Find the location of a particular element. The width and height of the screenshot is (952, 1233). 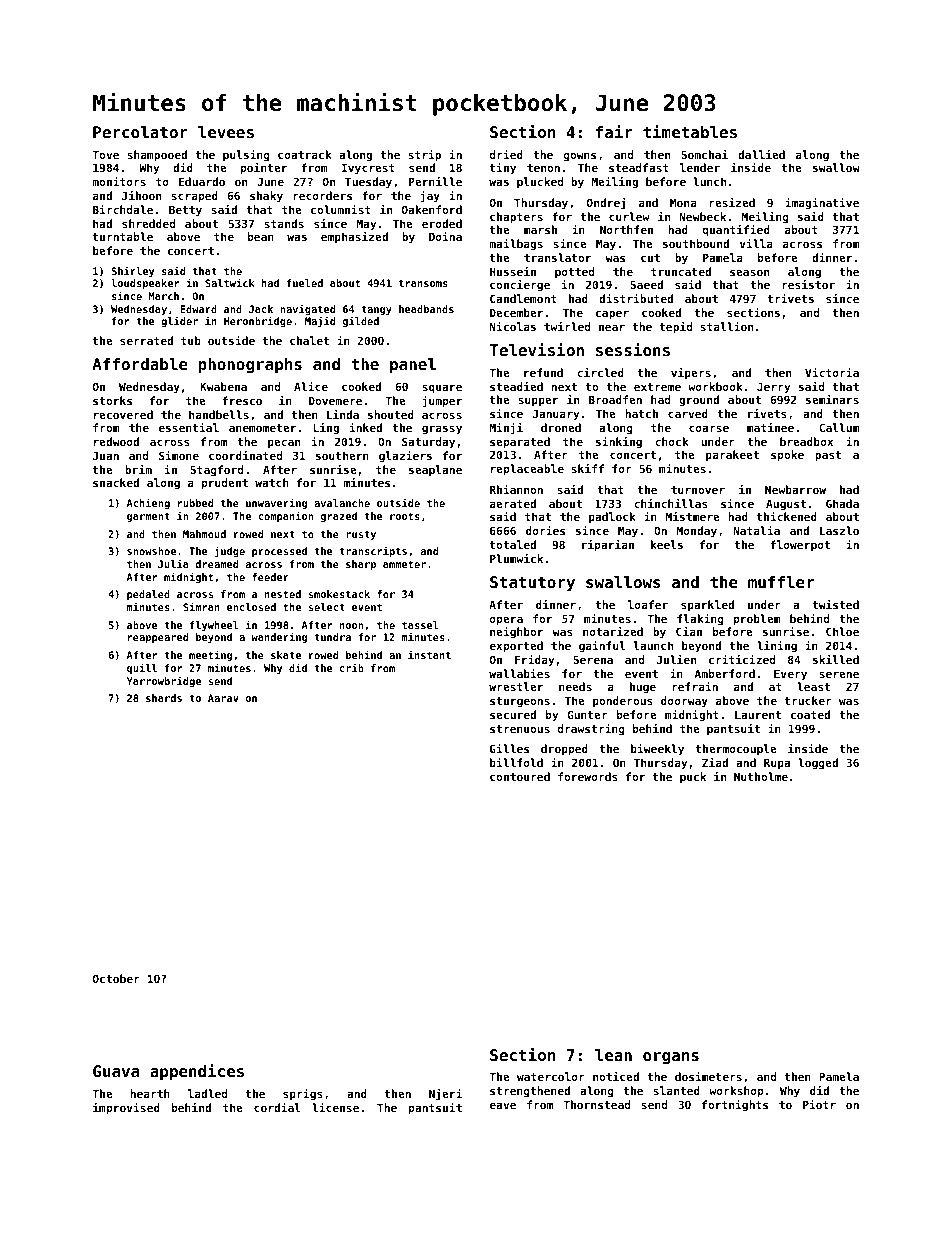

forewords is located at coordinates (588, 776).
